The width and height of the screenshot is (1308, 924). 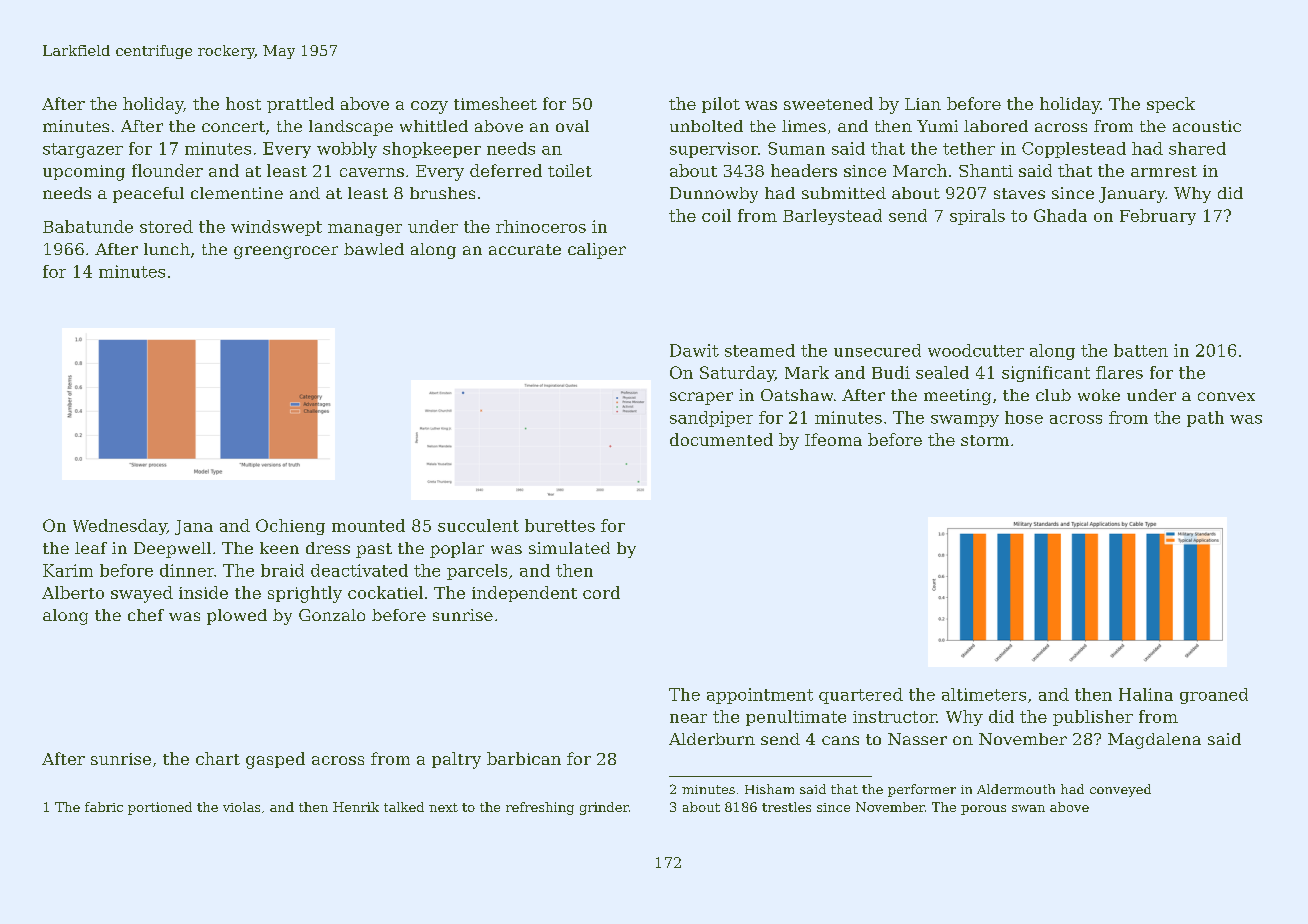 What do you see at coordinates (597, 251) in the screenshot?
I see `caliper` at bounding box center [597, 251].
